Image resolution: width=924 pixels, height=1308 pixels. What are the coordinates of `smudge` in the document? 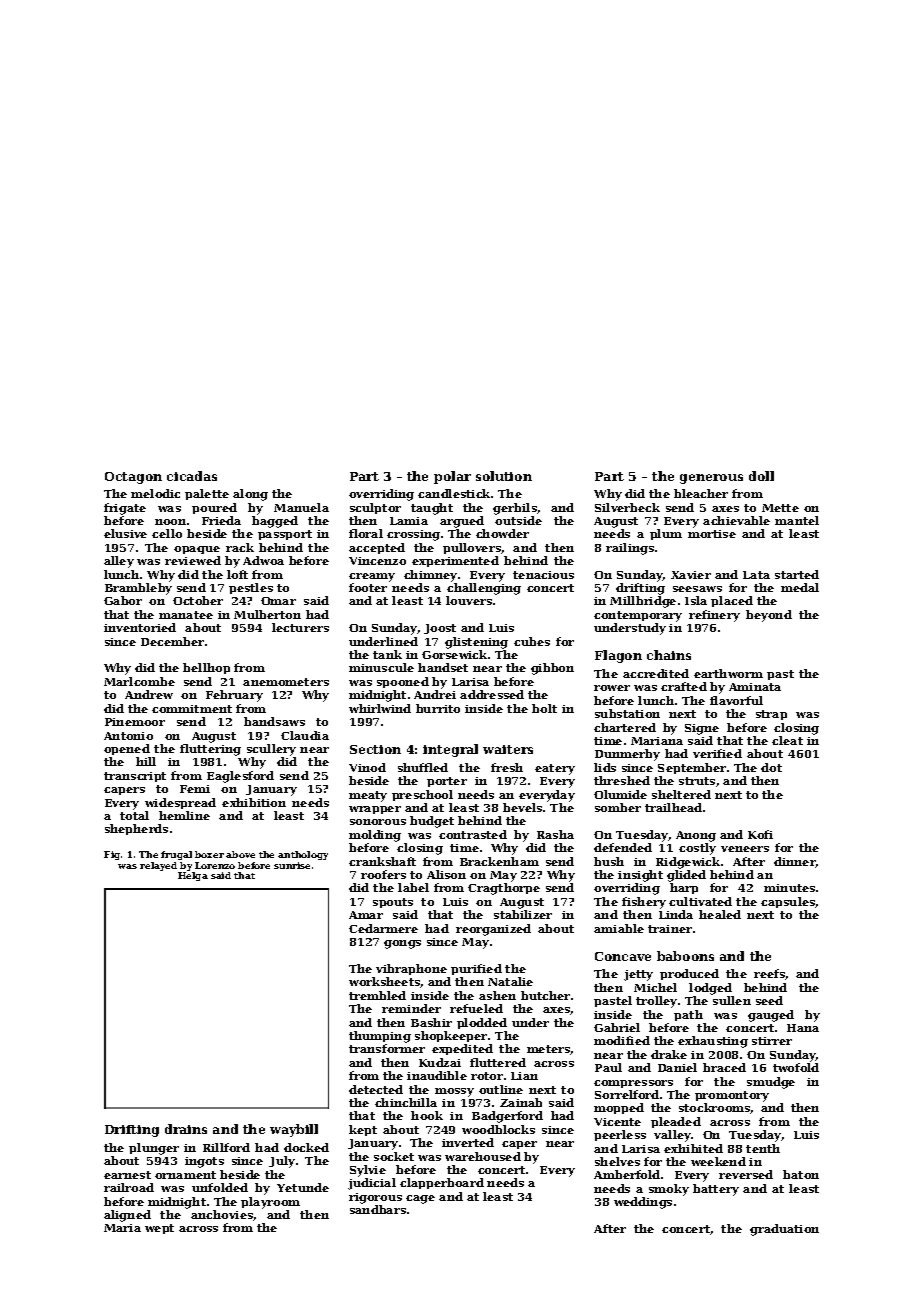 It's located at (771, 1083).
